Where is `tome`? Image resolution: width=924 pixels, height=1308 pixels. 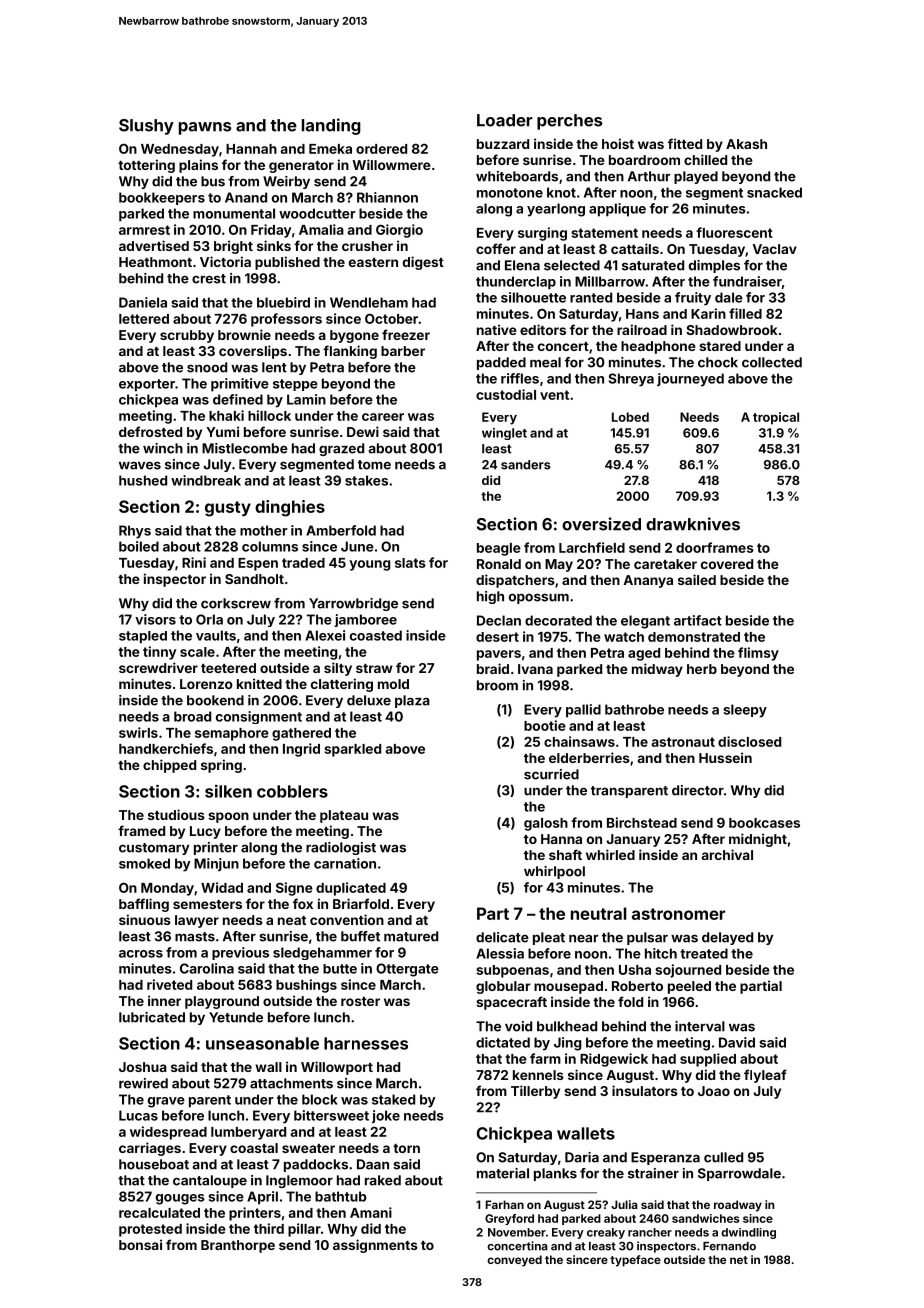 tome is located at coordinates (374, 465).
